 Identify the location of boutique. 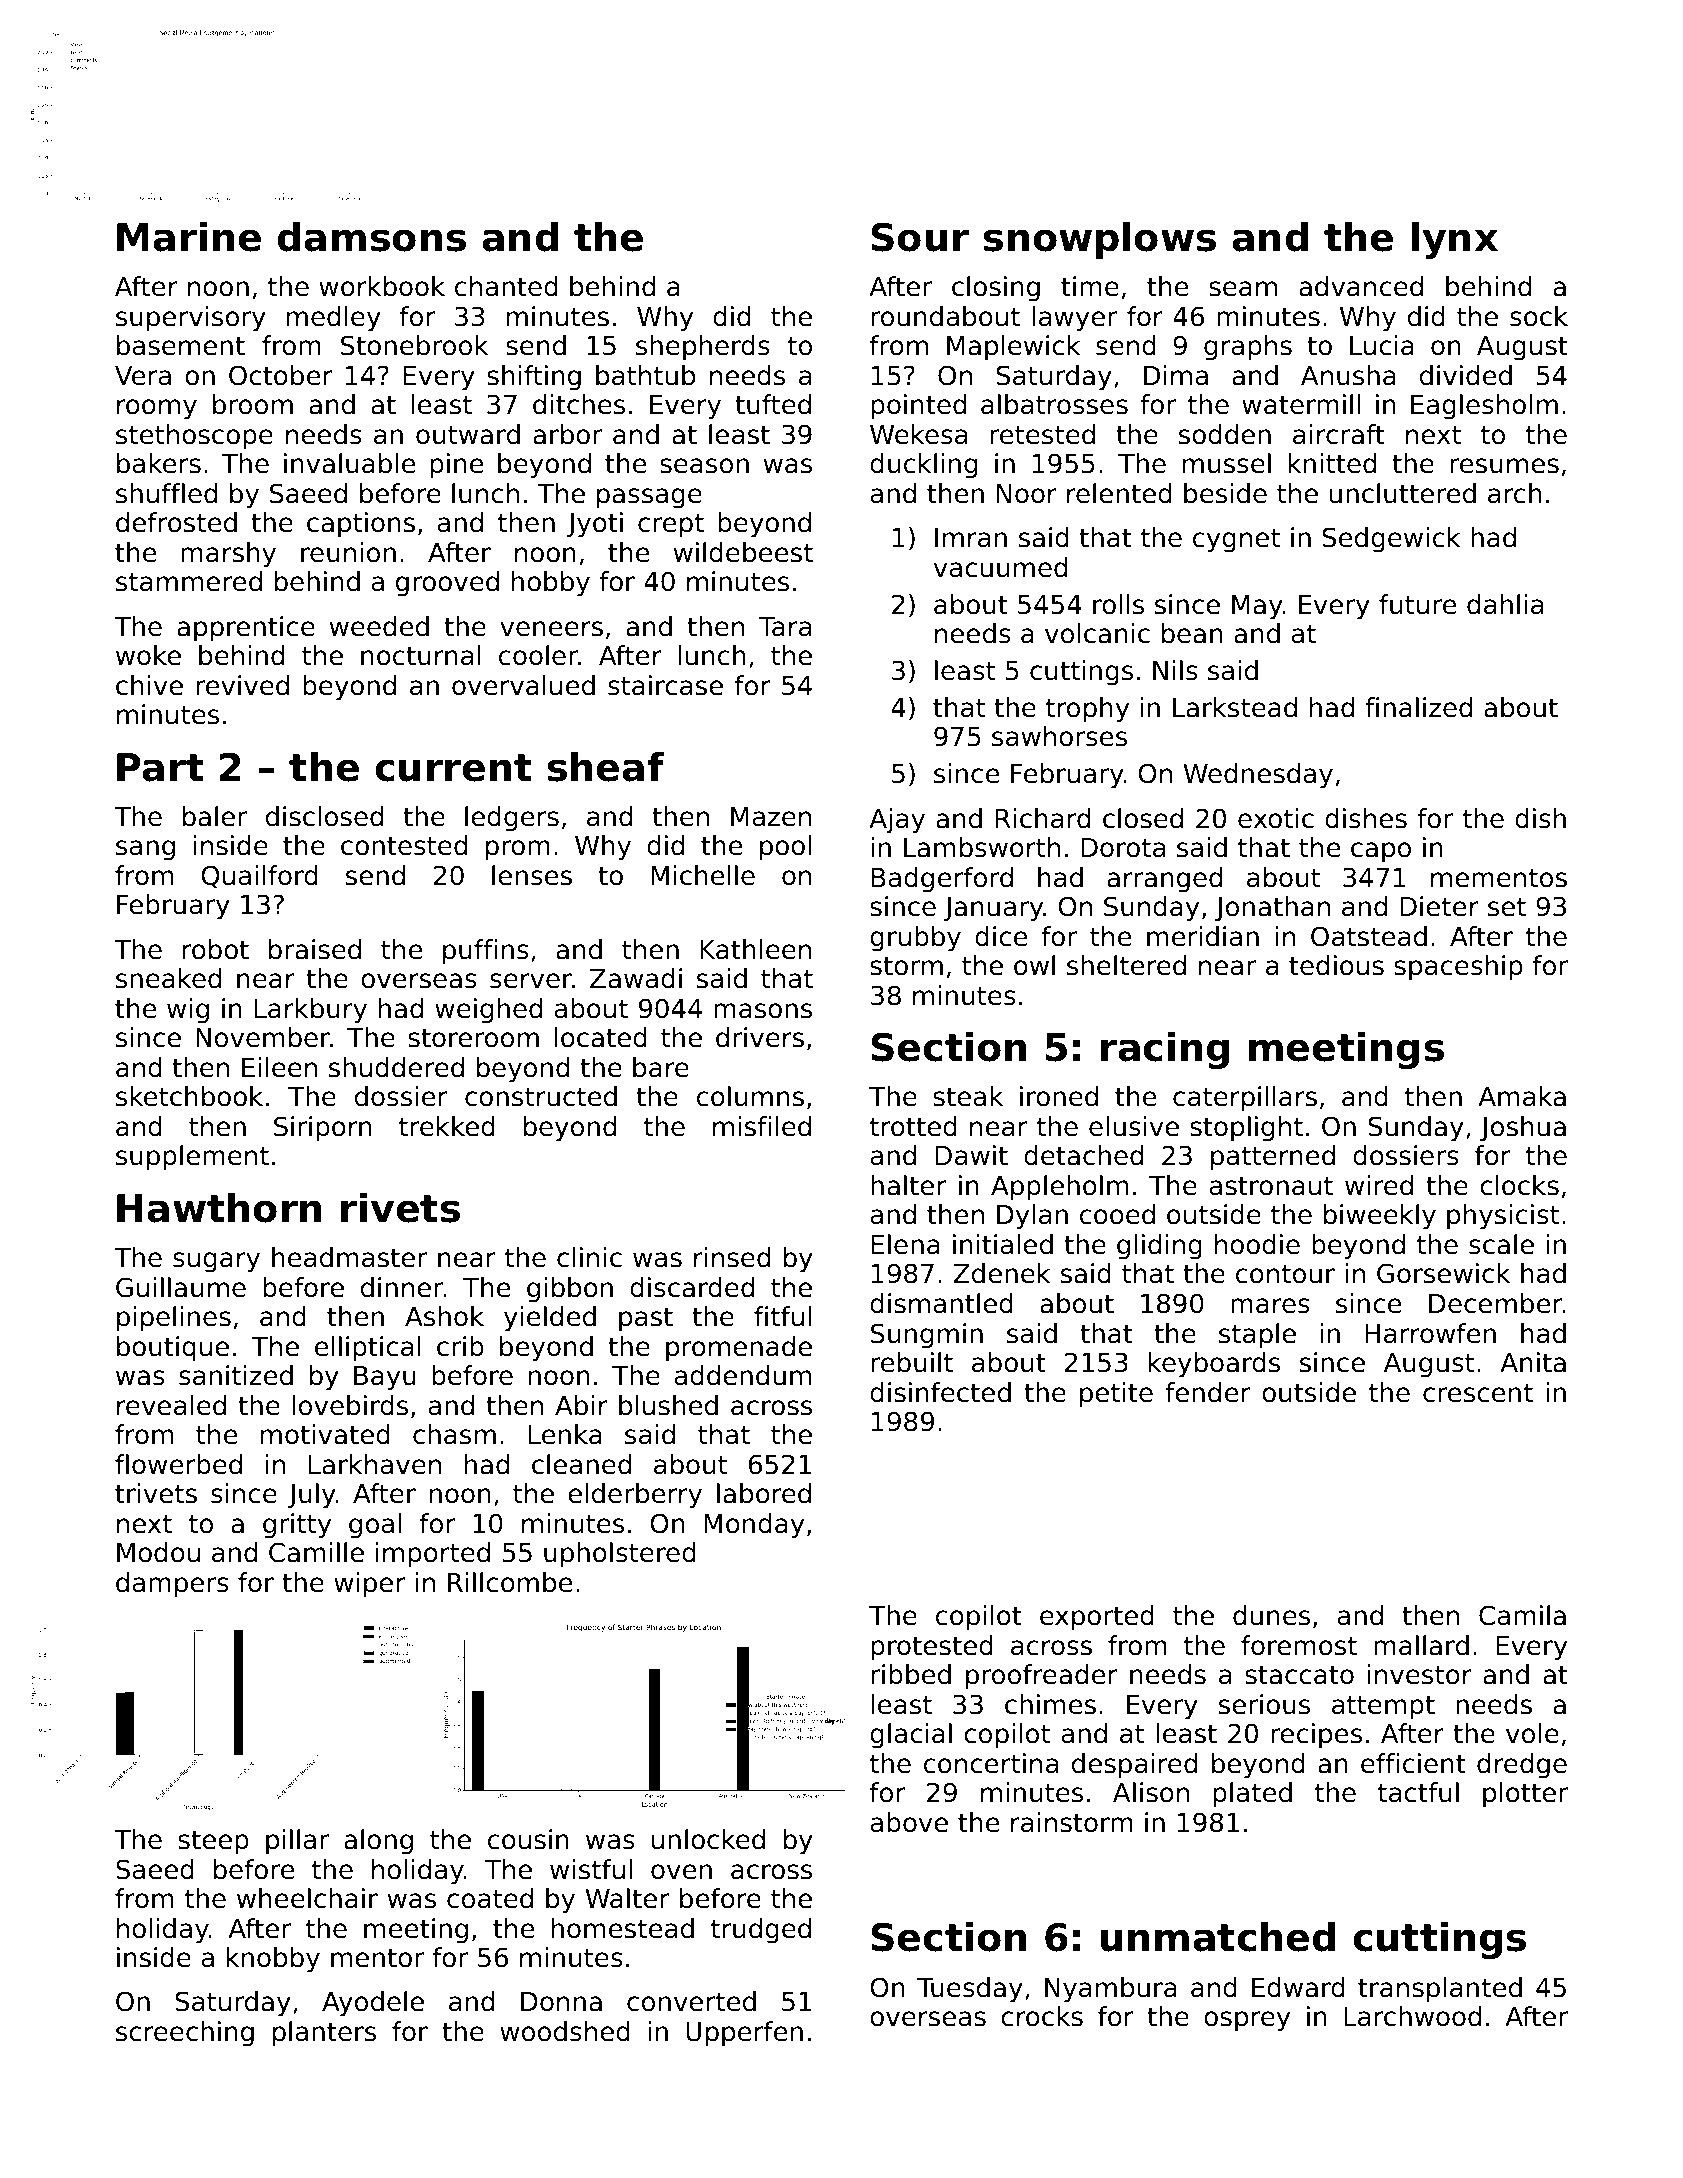
(173, 1349).
